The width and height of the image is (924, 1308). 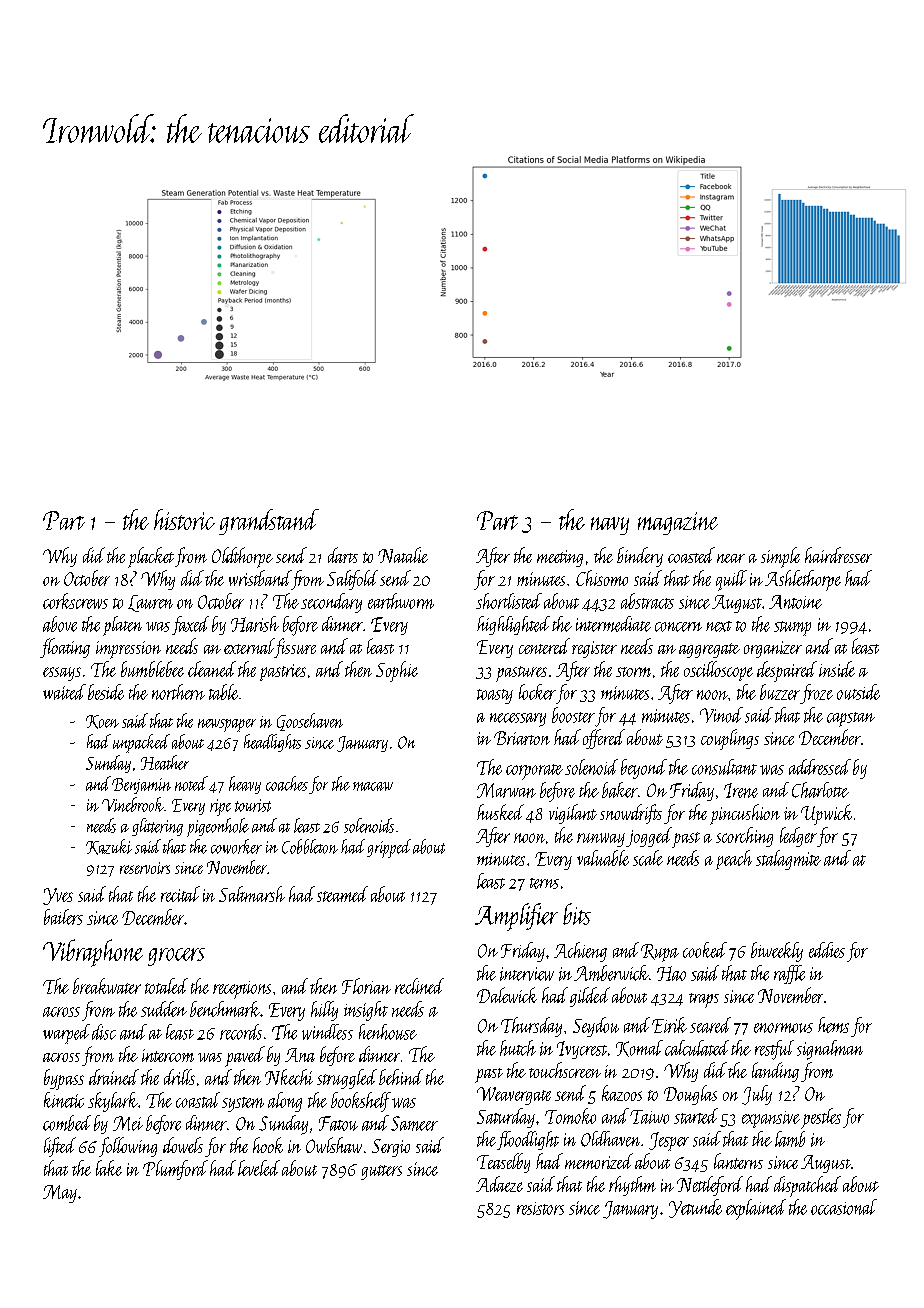 What do you see at coordinates (260, 578) in the image?
I see `wristband` at bounding box center [260, 578].
